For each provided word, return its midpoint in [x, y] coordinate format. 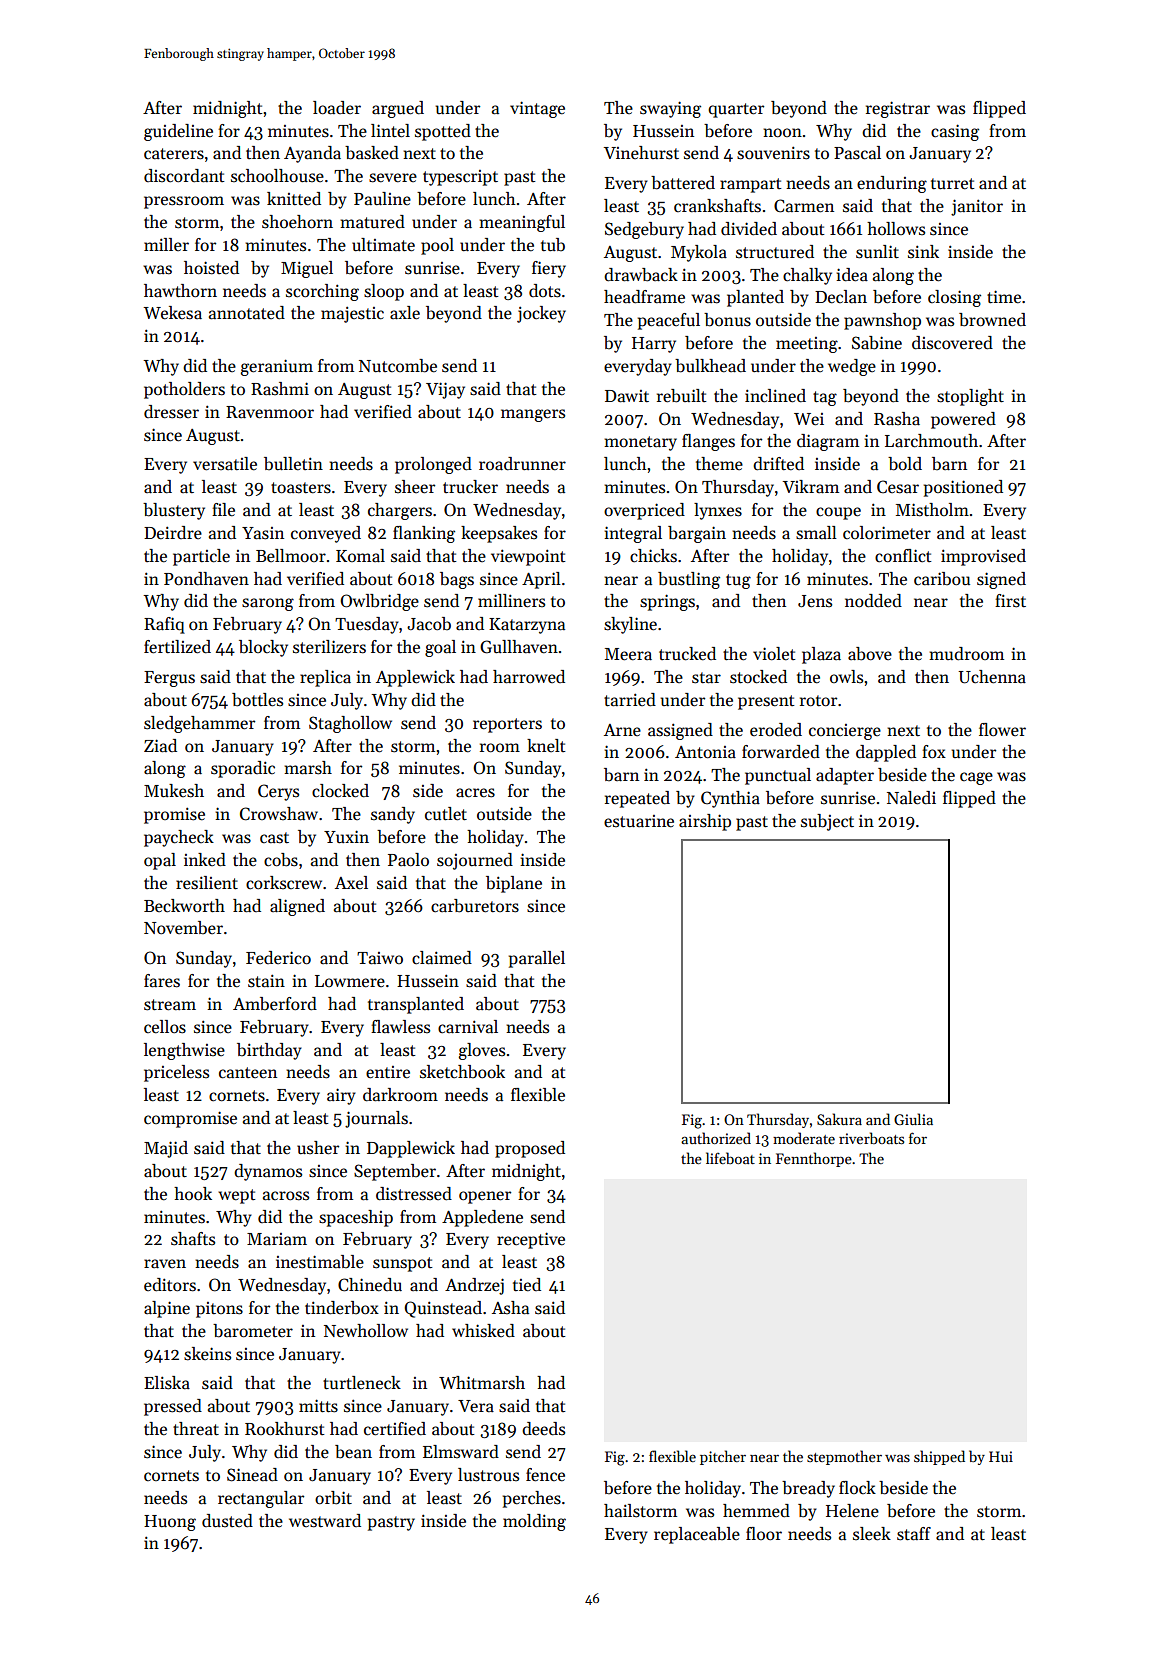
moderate [804, 1138]
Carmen [804, 206]
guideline [178, 132]
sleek [872, 1534]
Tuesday [367, 625]
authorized [716, 1138]
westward [325, 1521]
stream [170, 1005]
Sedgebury [644, 230]
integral [633, 534]
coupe [838, 513]
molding [534, 1522]
